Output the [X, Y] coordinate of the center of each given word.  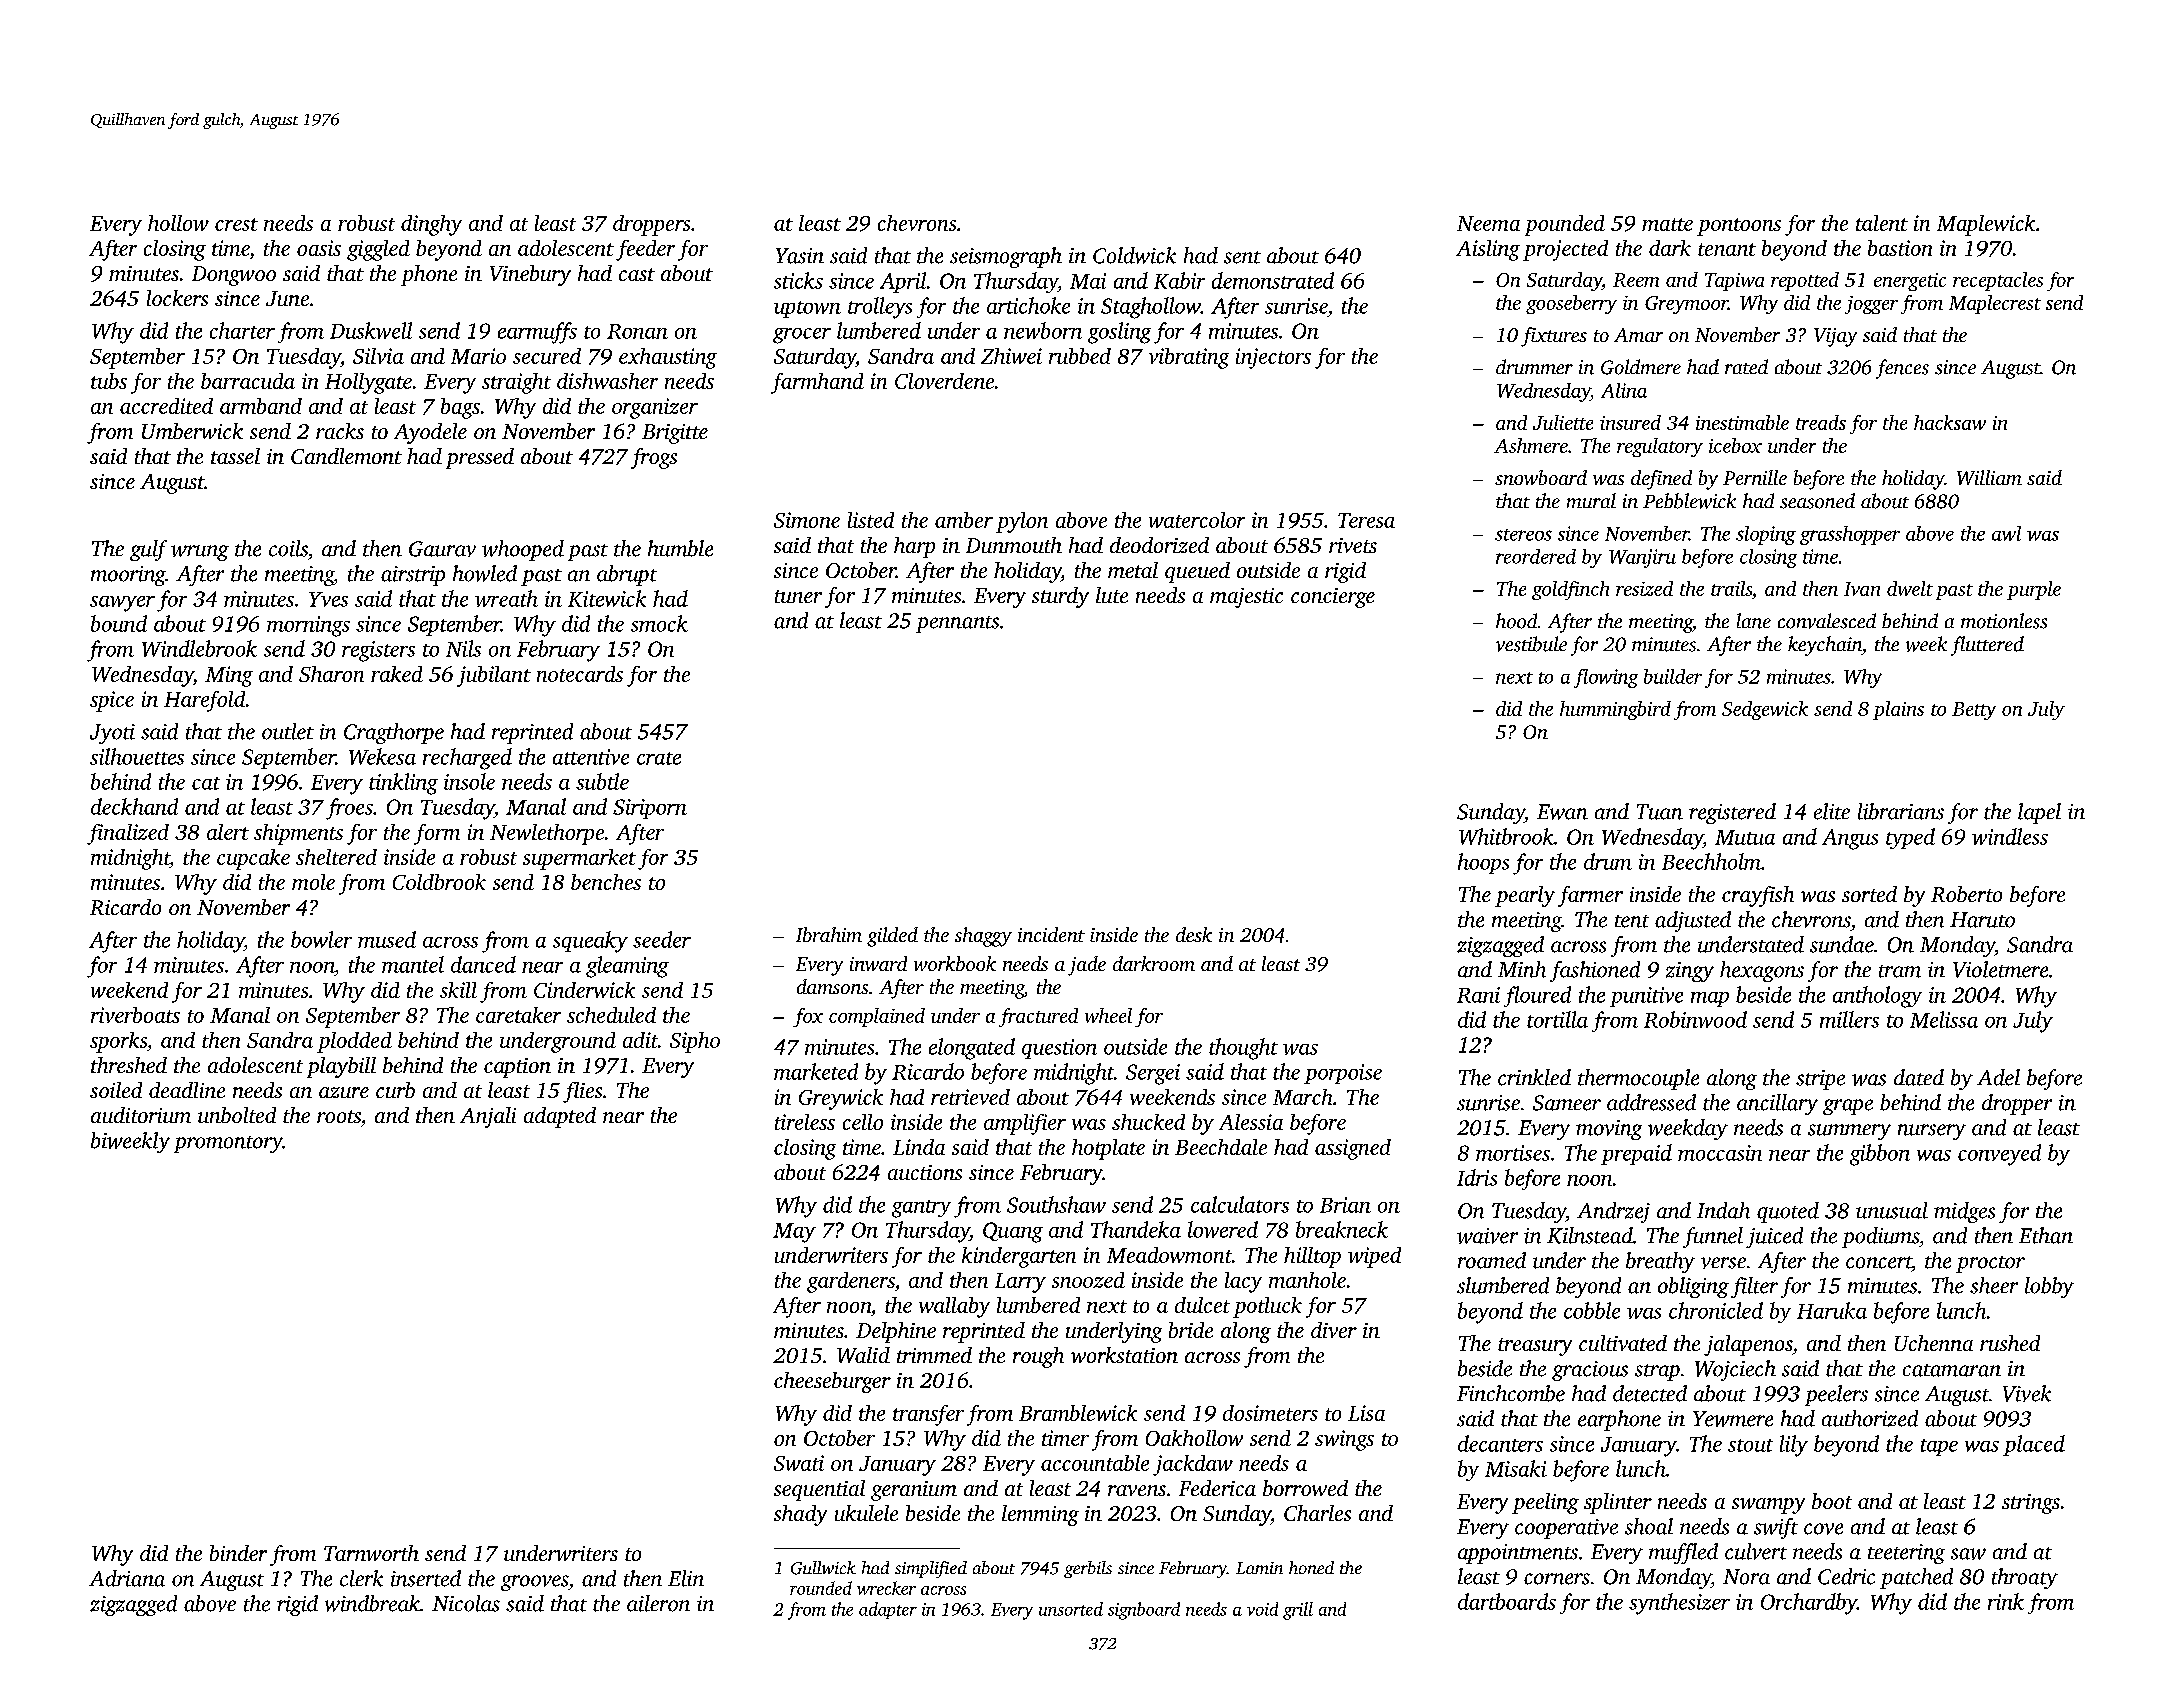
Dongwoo [234, 276]
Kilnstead [1590, 1235]
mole [313, 882]
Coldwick [1134, 255]
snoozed [1088, 1280]
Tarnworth [371, 1553]
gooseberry [1571, 304]
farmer [1590, 896]
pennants [957, 624]
